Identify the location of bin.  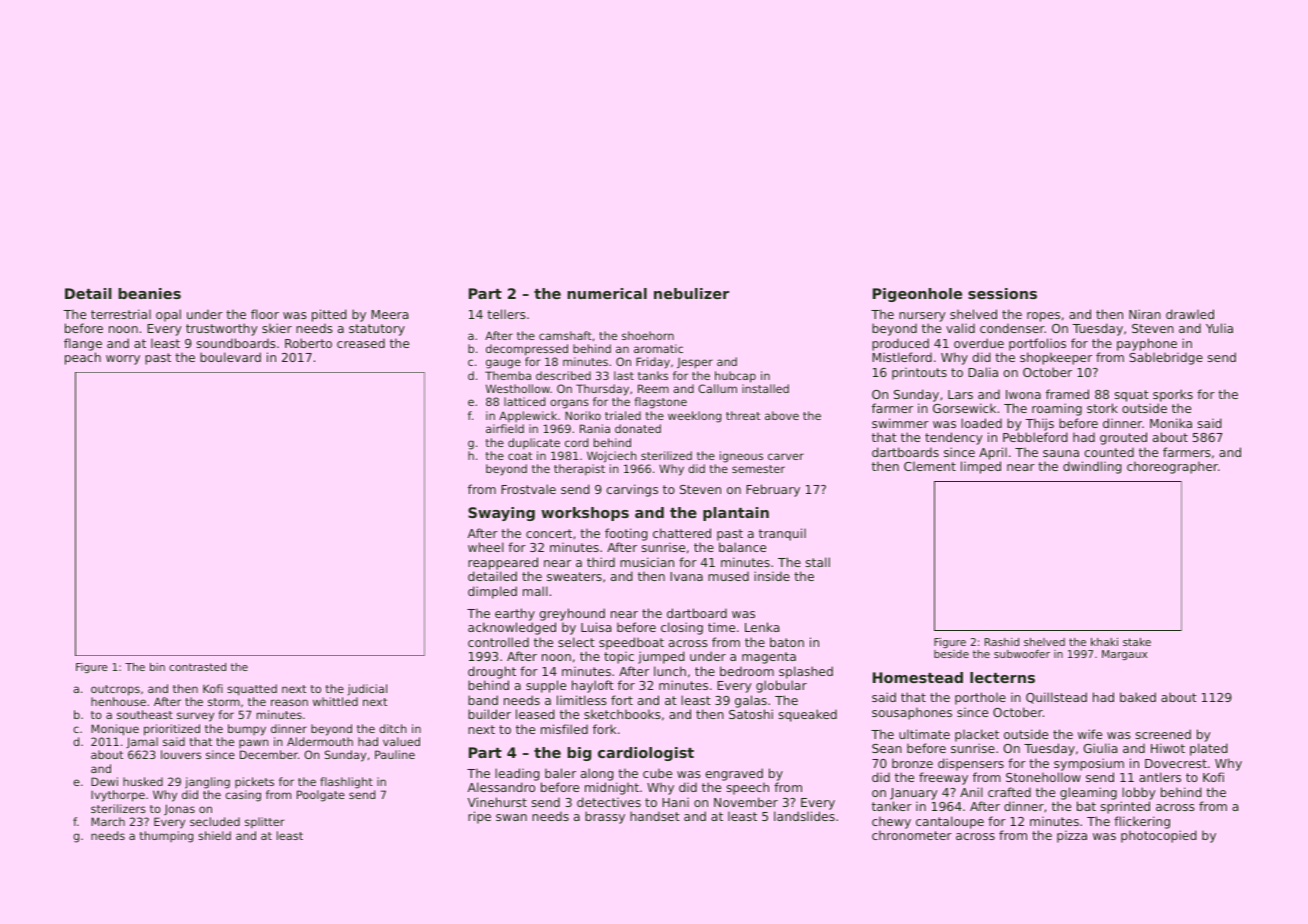
(157, 667).
